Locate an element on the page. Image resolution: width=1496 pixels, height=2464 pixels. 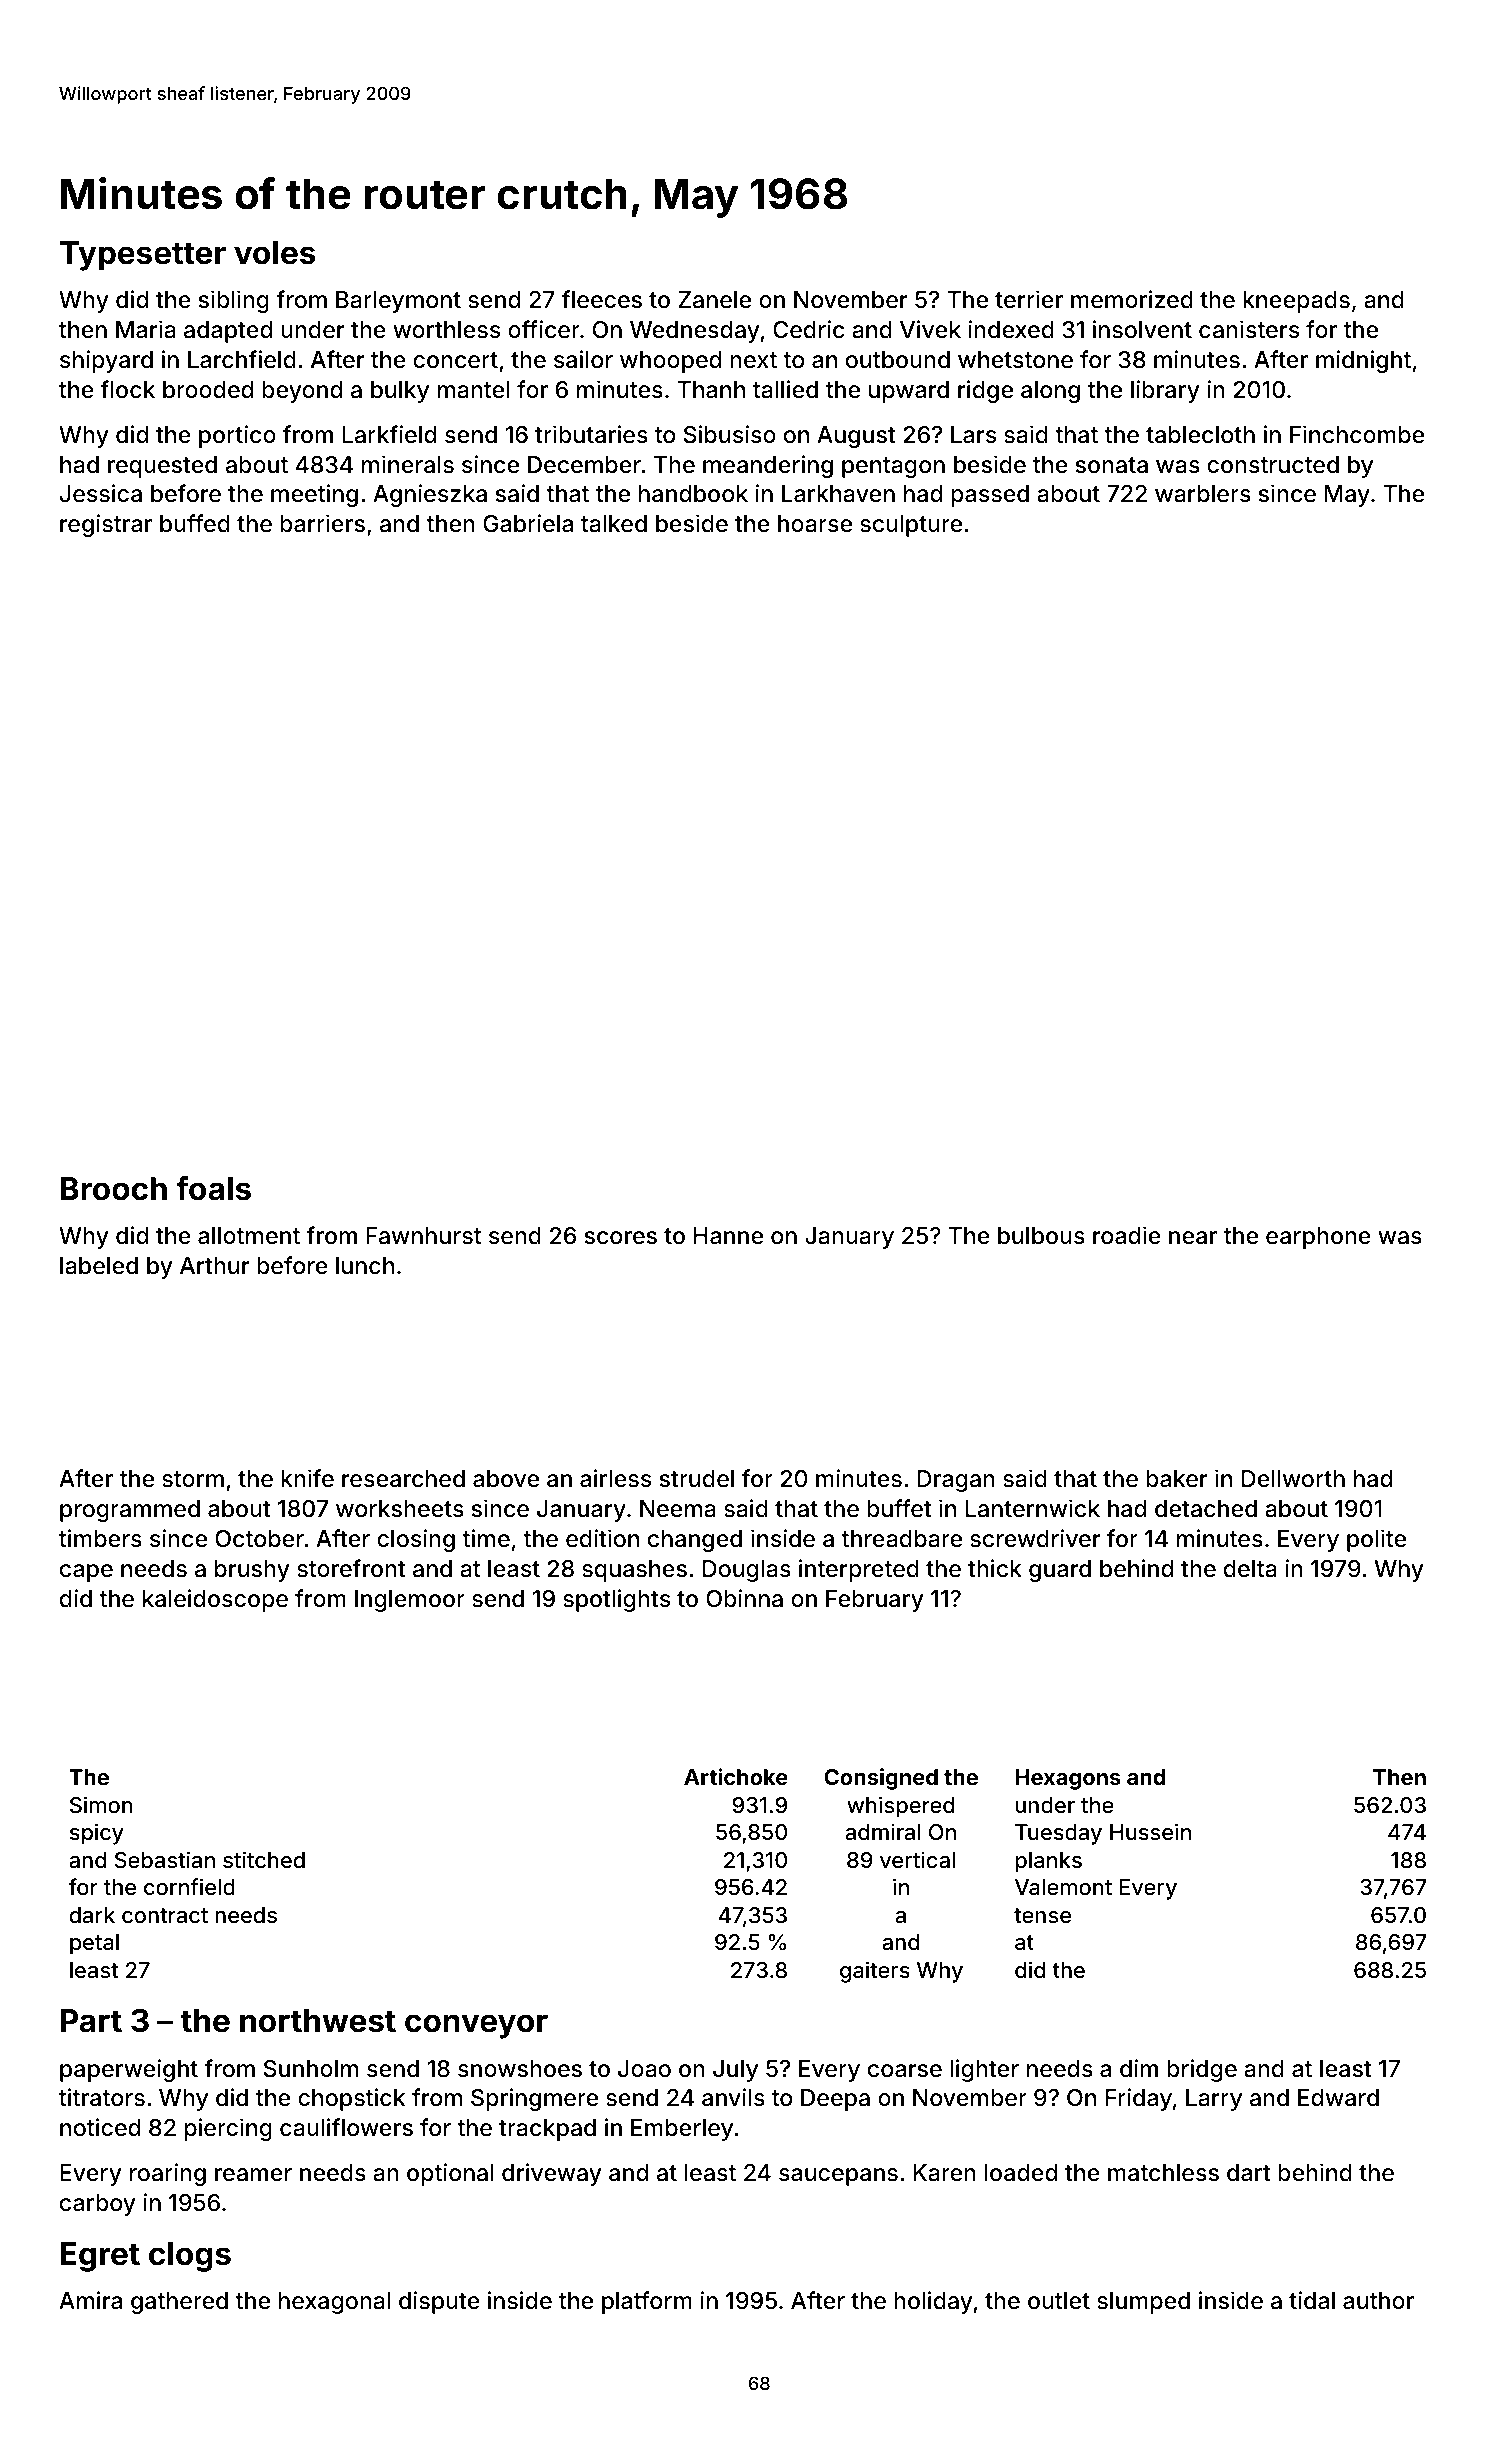
warblers is located at coordinates (1203, 494).
